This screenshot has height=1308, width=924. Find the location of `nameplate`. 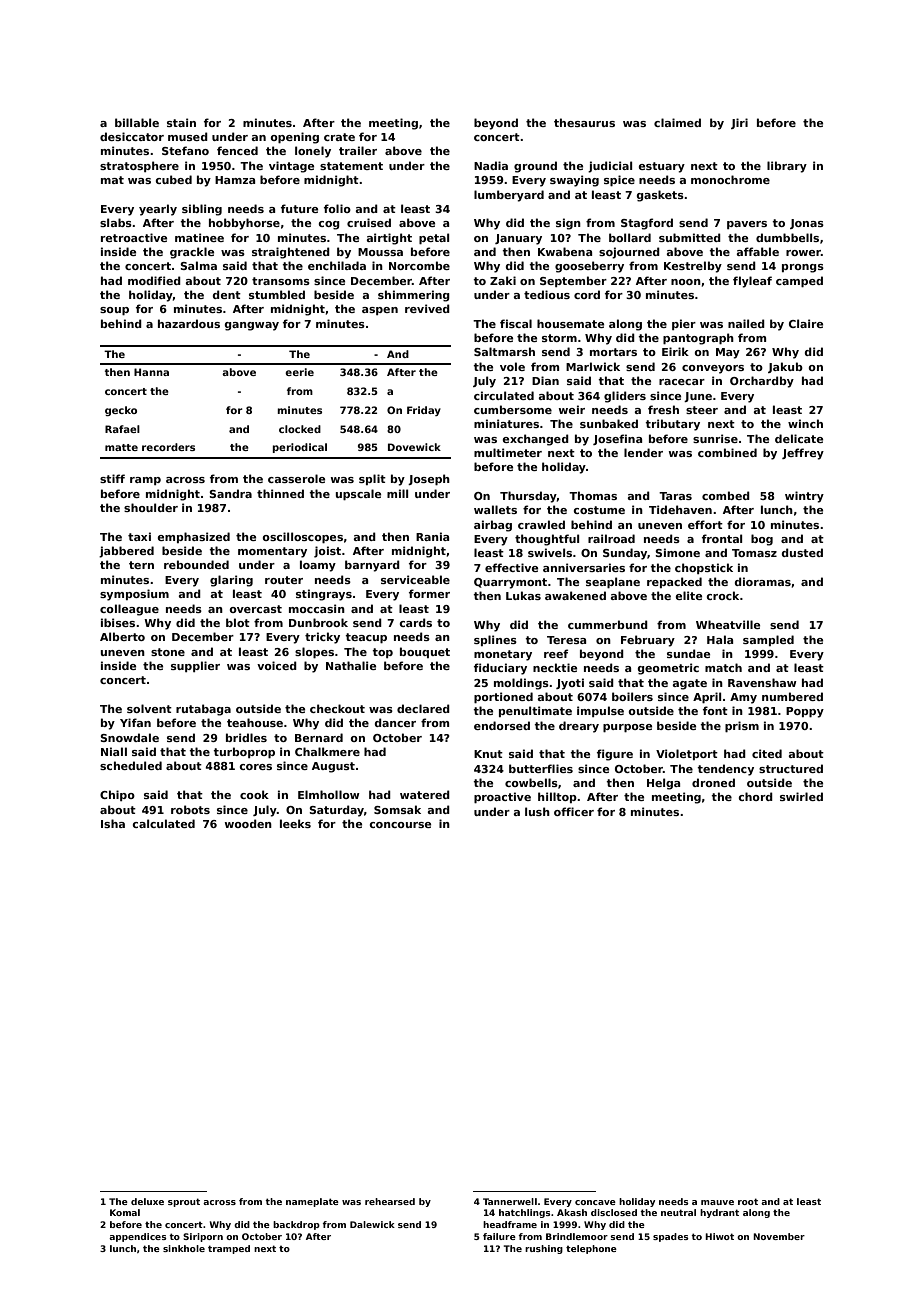

nameplate is located at coordinates (312, 1202).
